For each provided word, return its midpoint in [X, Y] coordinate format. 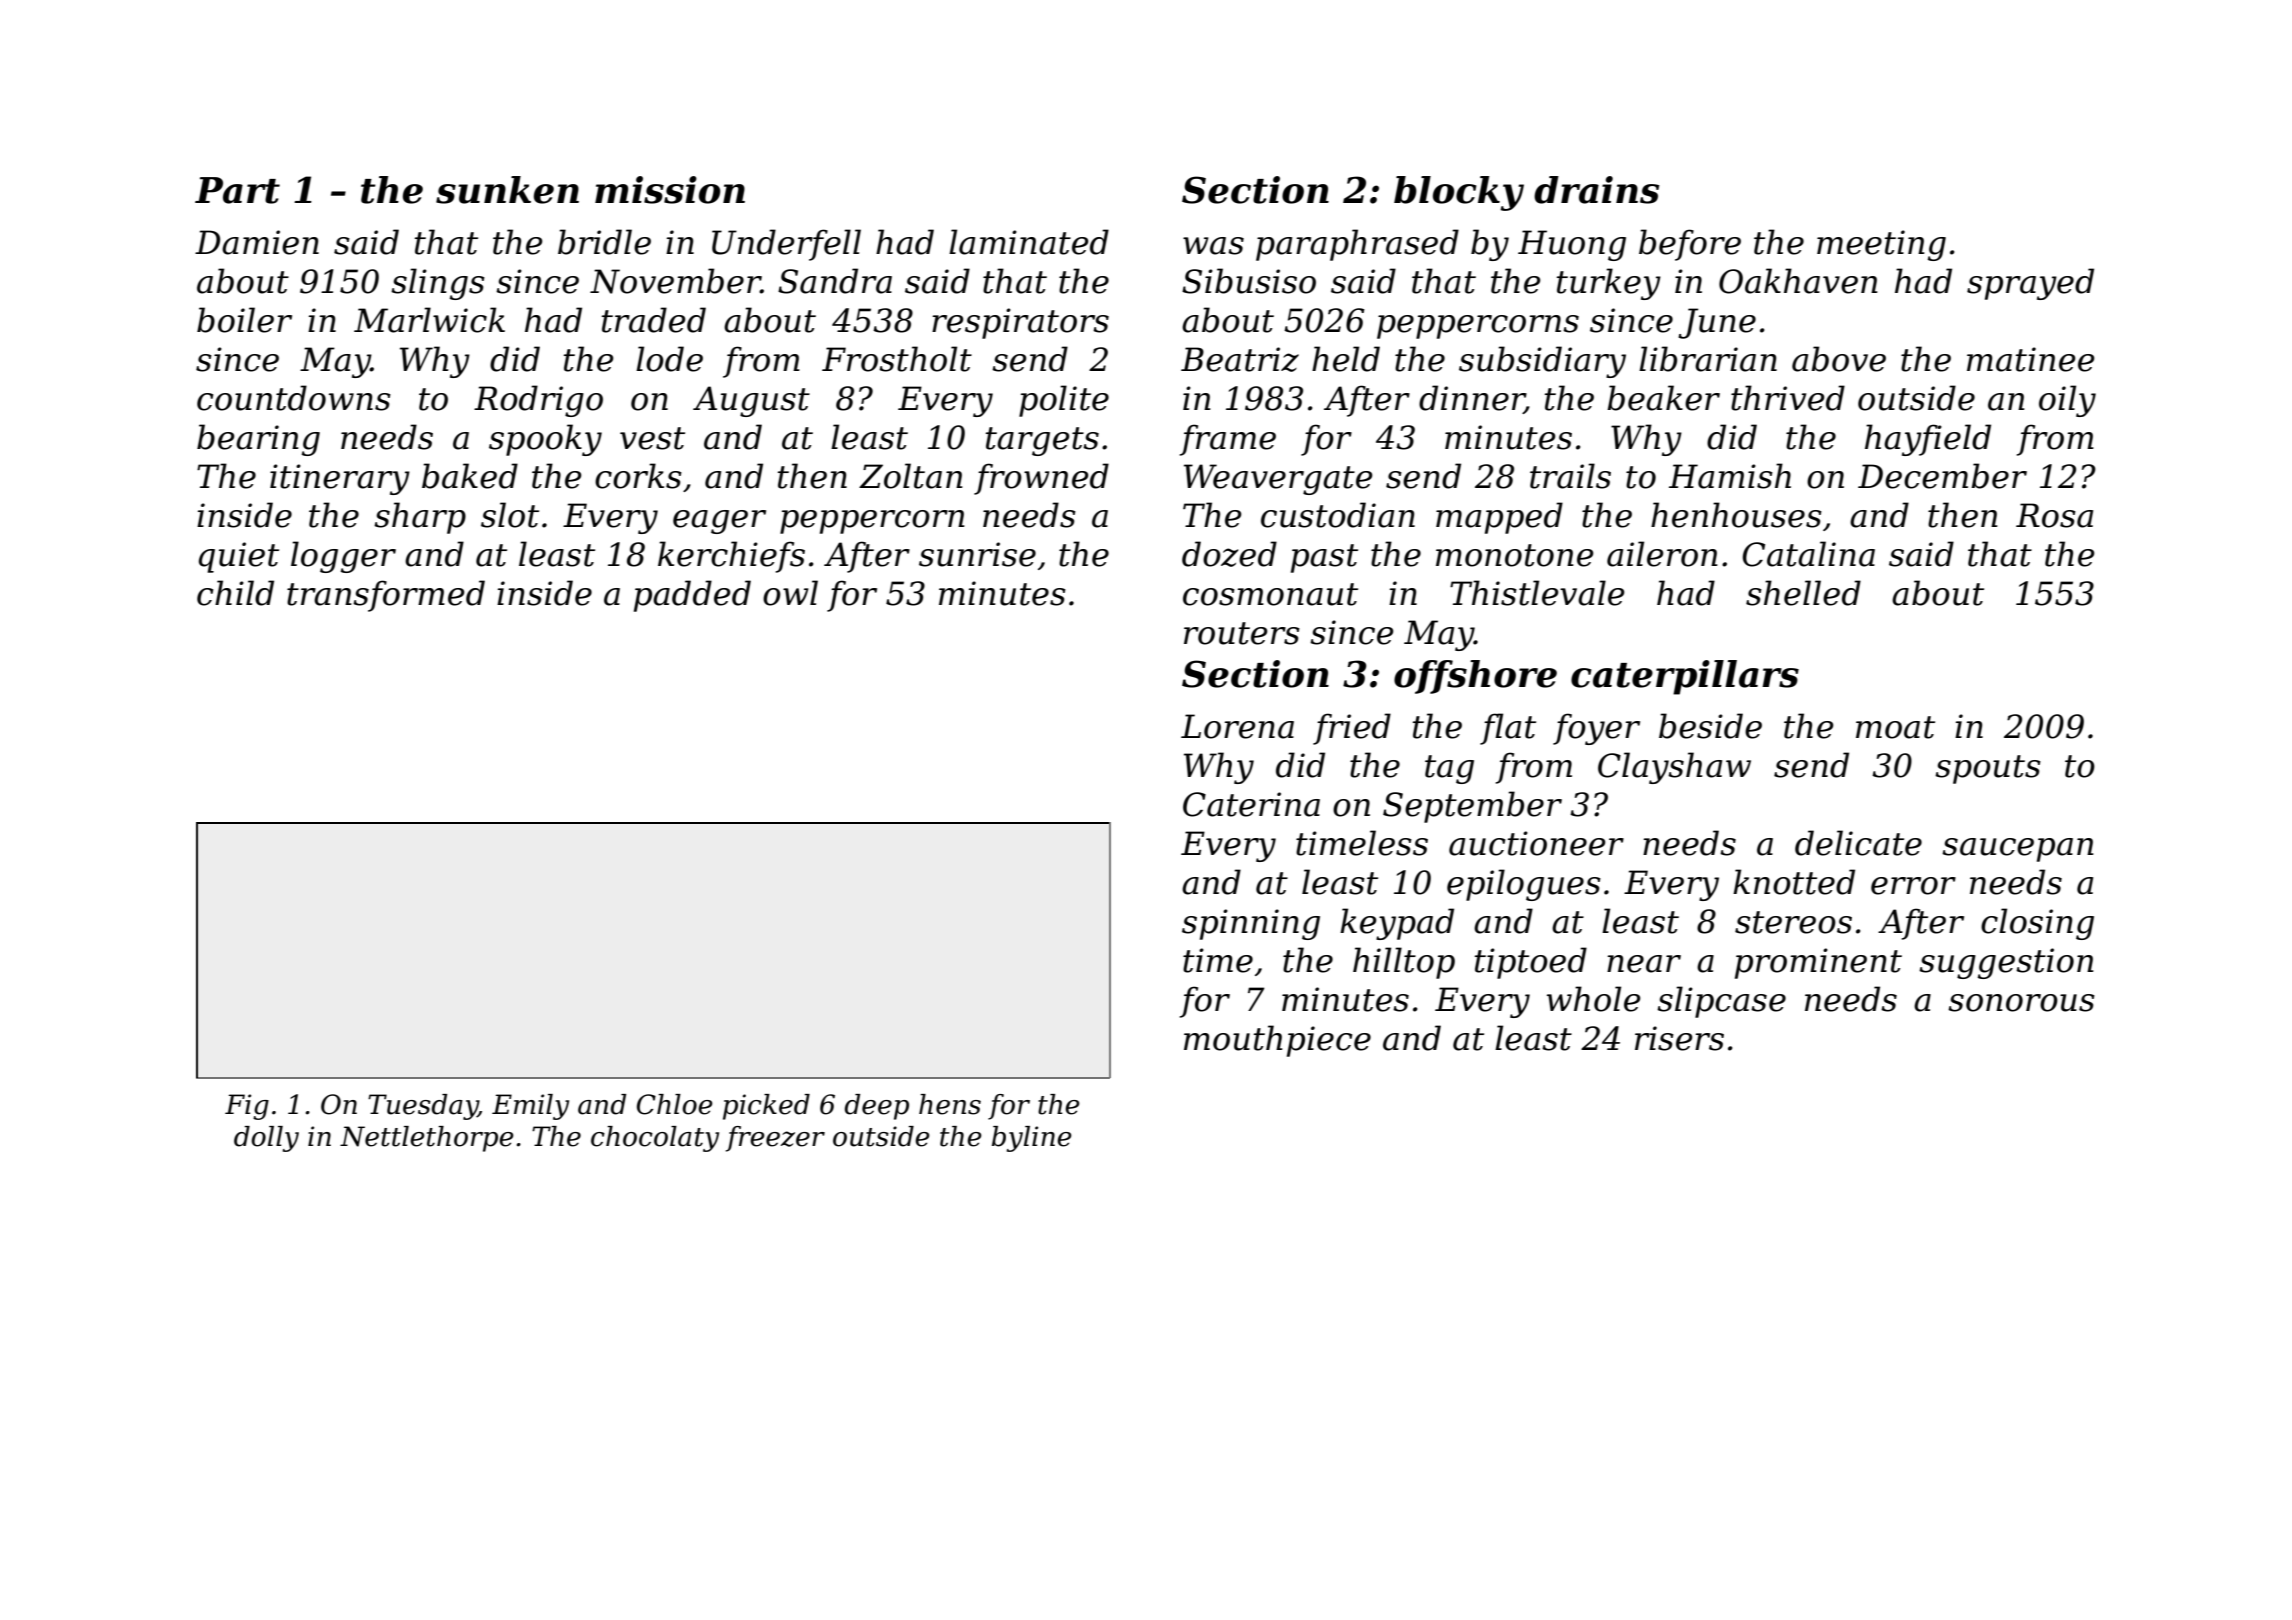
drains [1596, 190]
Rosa [2054, 515]
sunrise [977, 554]
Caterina [1251, 804]
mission [670, 190]
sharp [420, 518]
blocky [1459, 193]
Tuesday [423, 1107]
